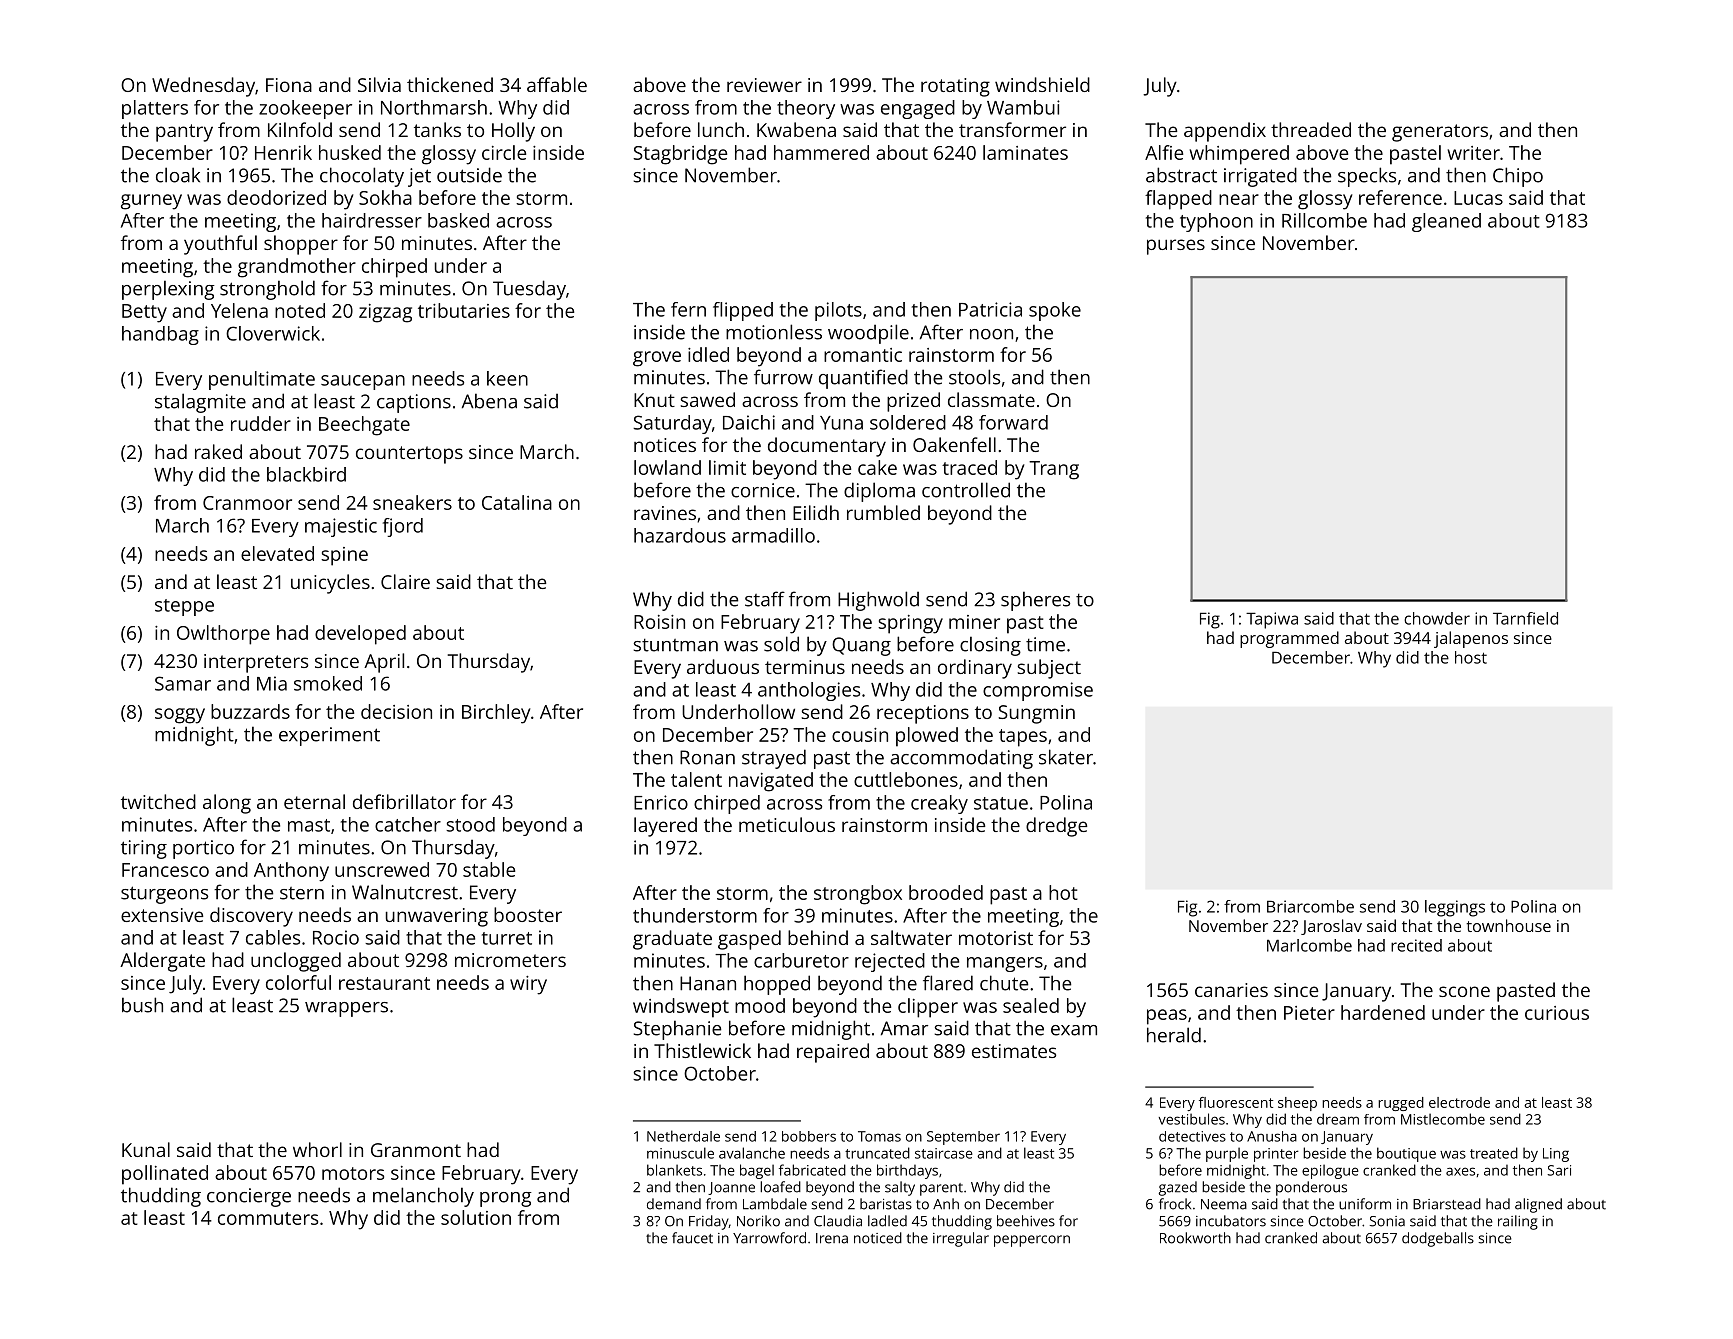 Image resolution: width=1733 pixels, height=1339 pixels. What do you see at coordinates (708, 354) in the screenshot?
I see `idled` at bounding box center [708, 354].
